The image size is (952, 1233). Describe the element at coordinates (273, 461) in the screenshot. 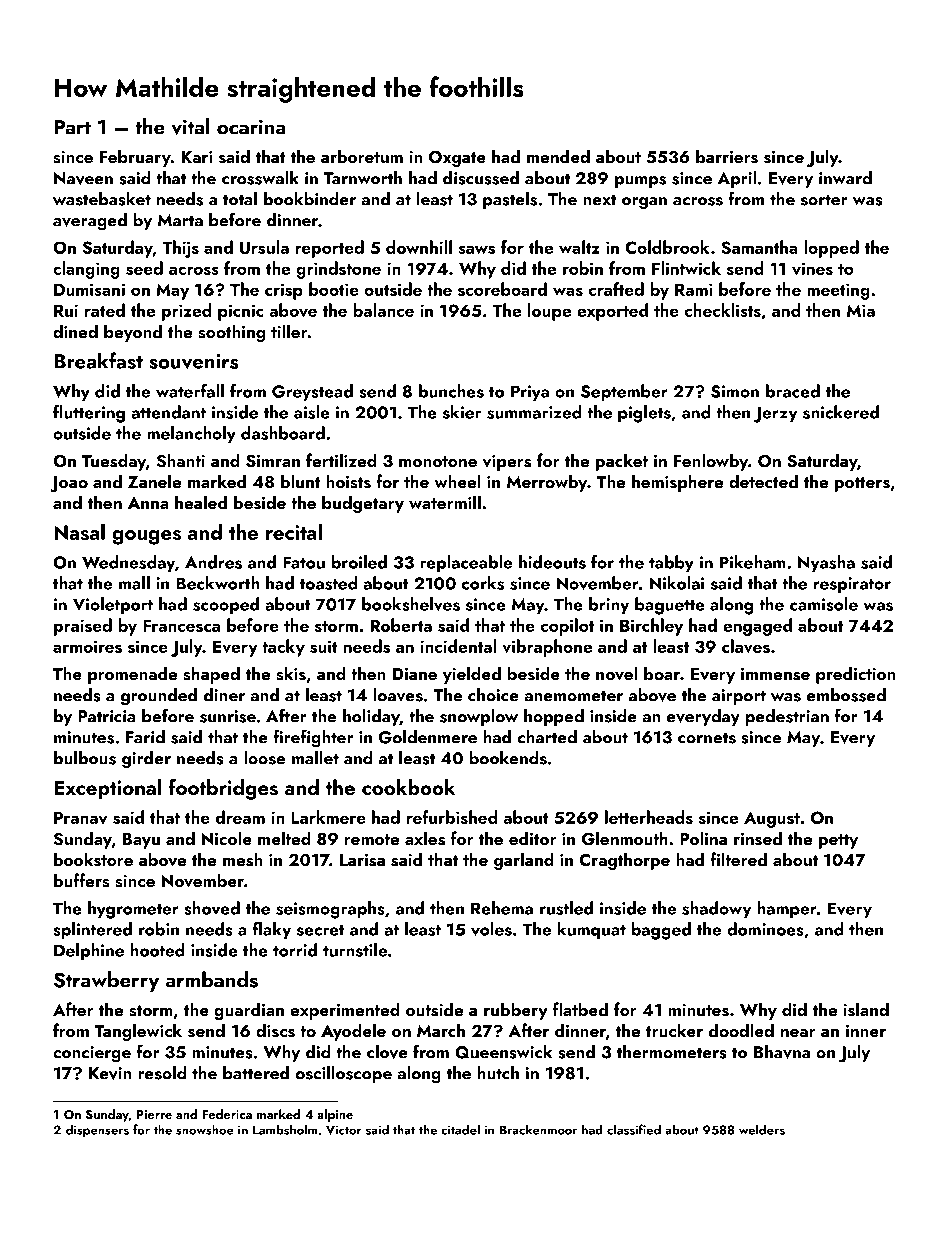

I see `Simran` at that location.
